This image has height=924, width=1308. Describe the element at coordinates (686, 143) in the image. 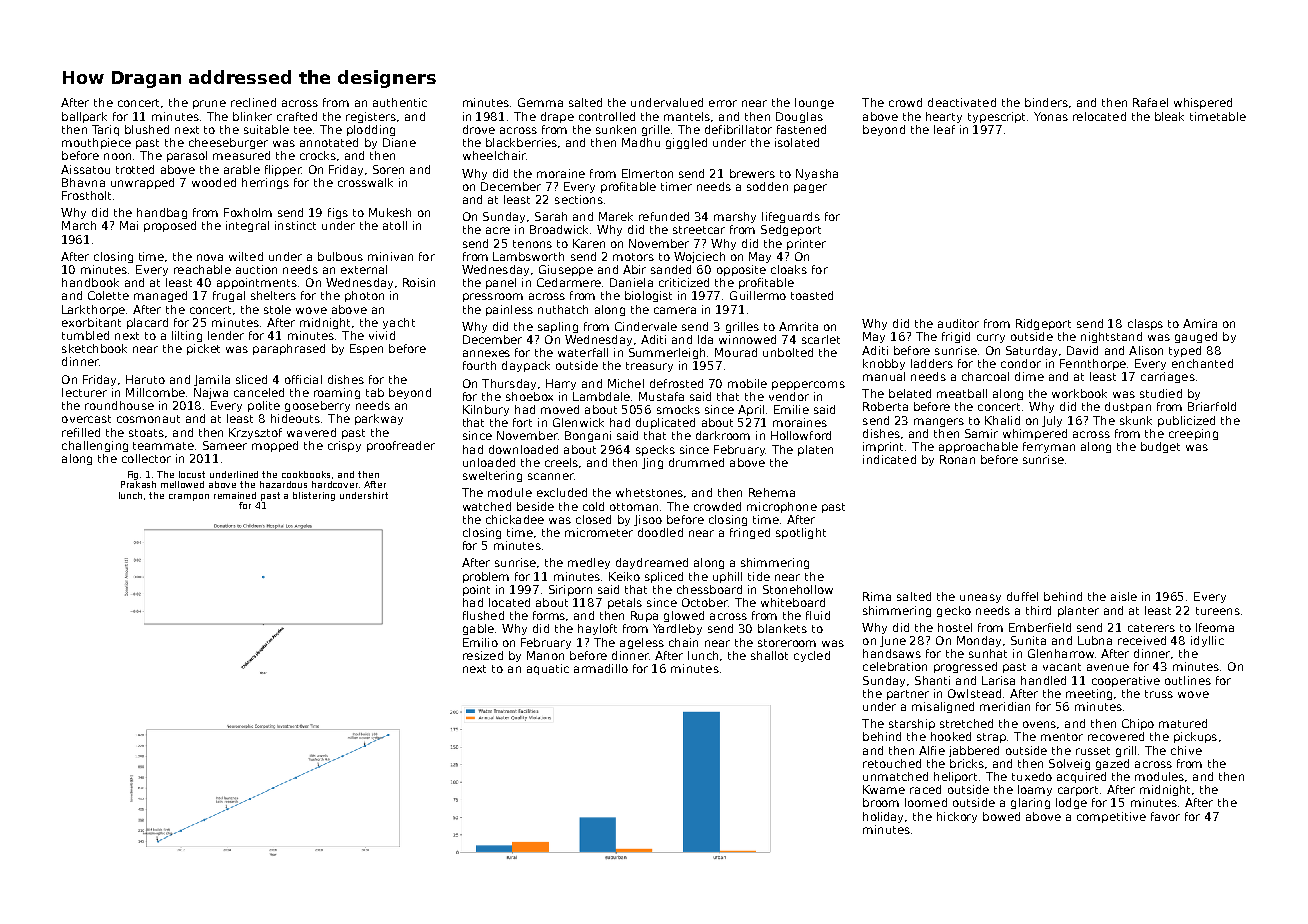

I see `giggled` at that location.
